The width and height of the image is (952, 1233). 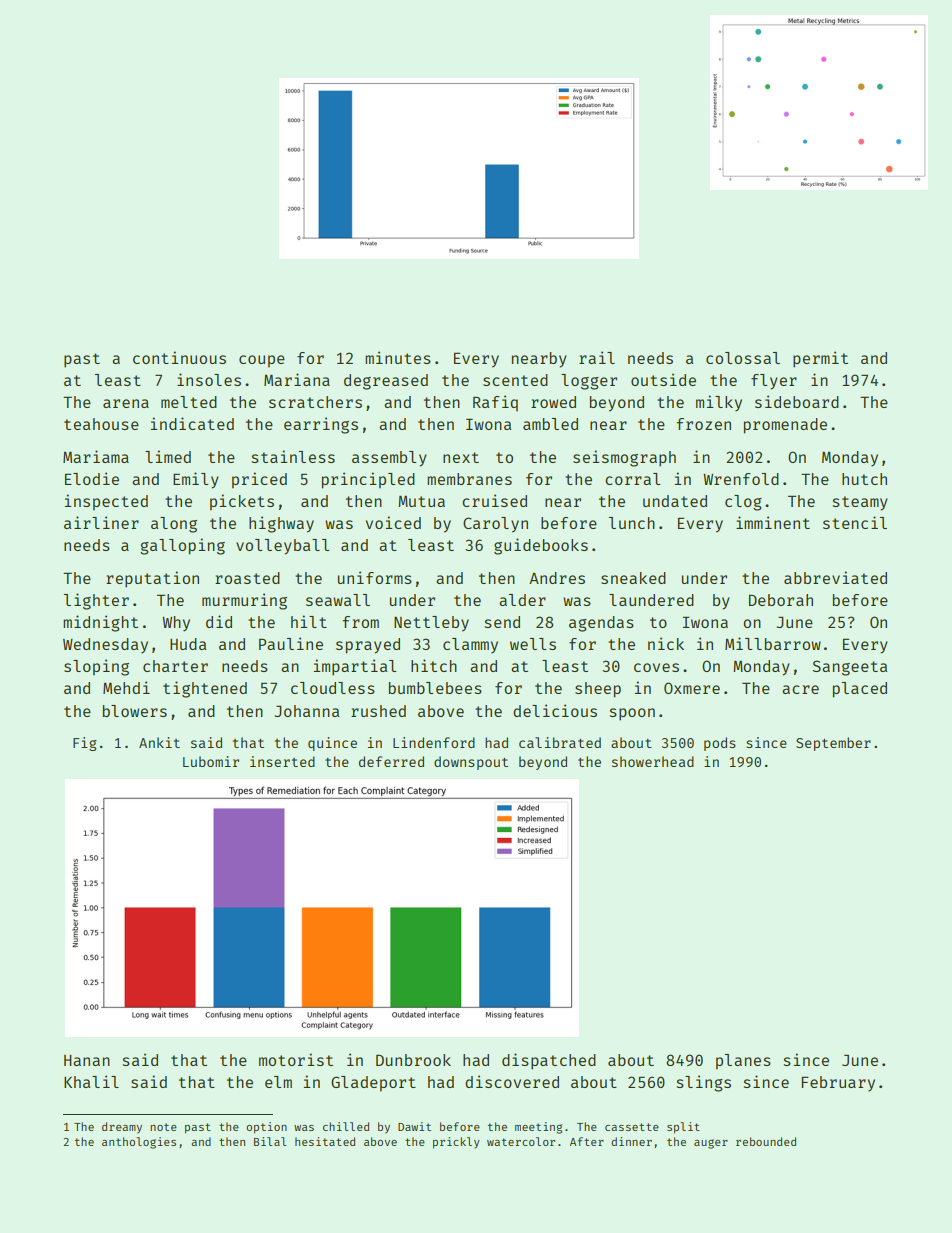 What do you see at coordinates (211, 761) in the image?
I see `Lubomir` at bounding box center [211, 761].
